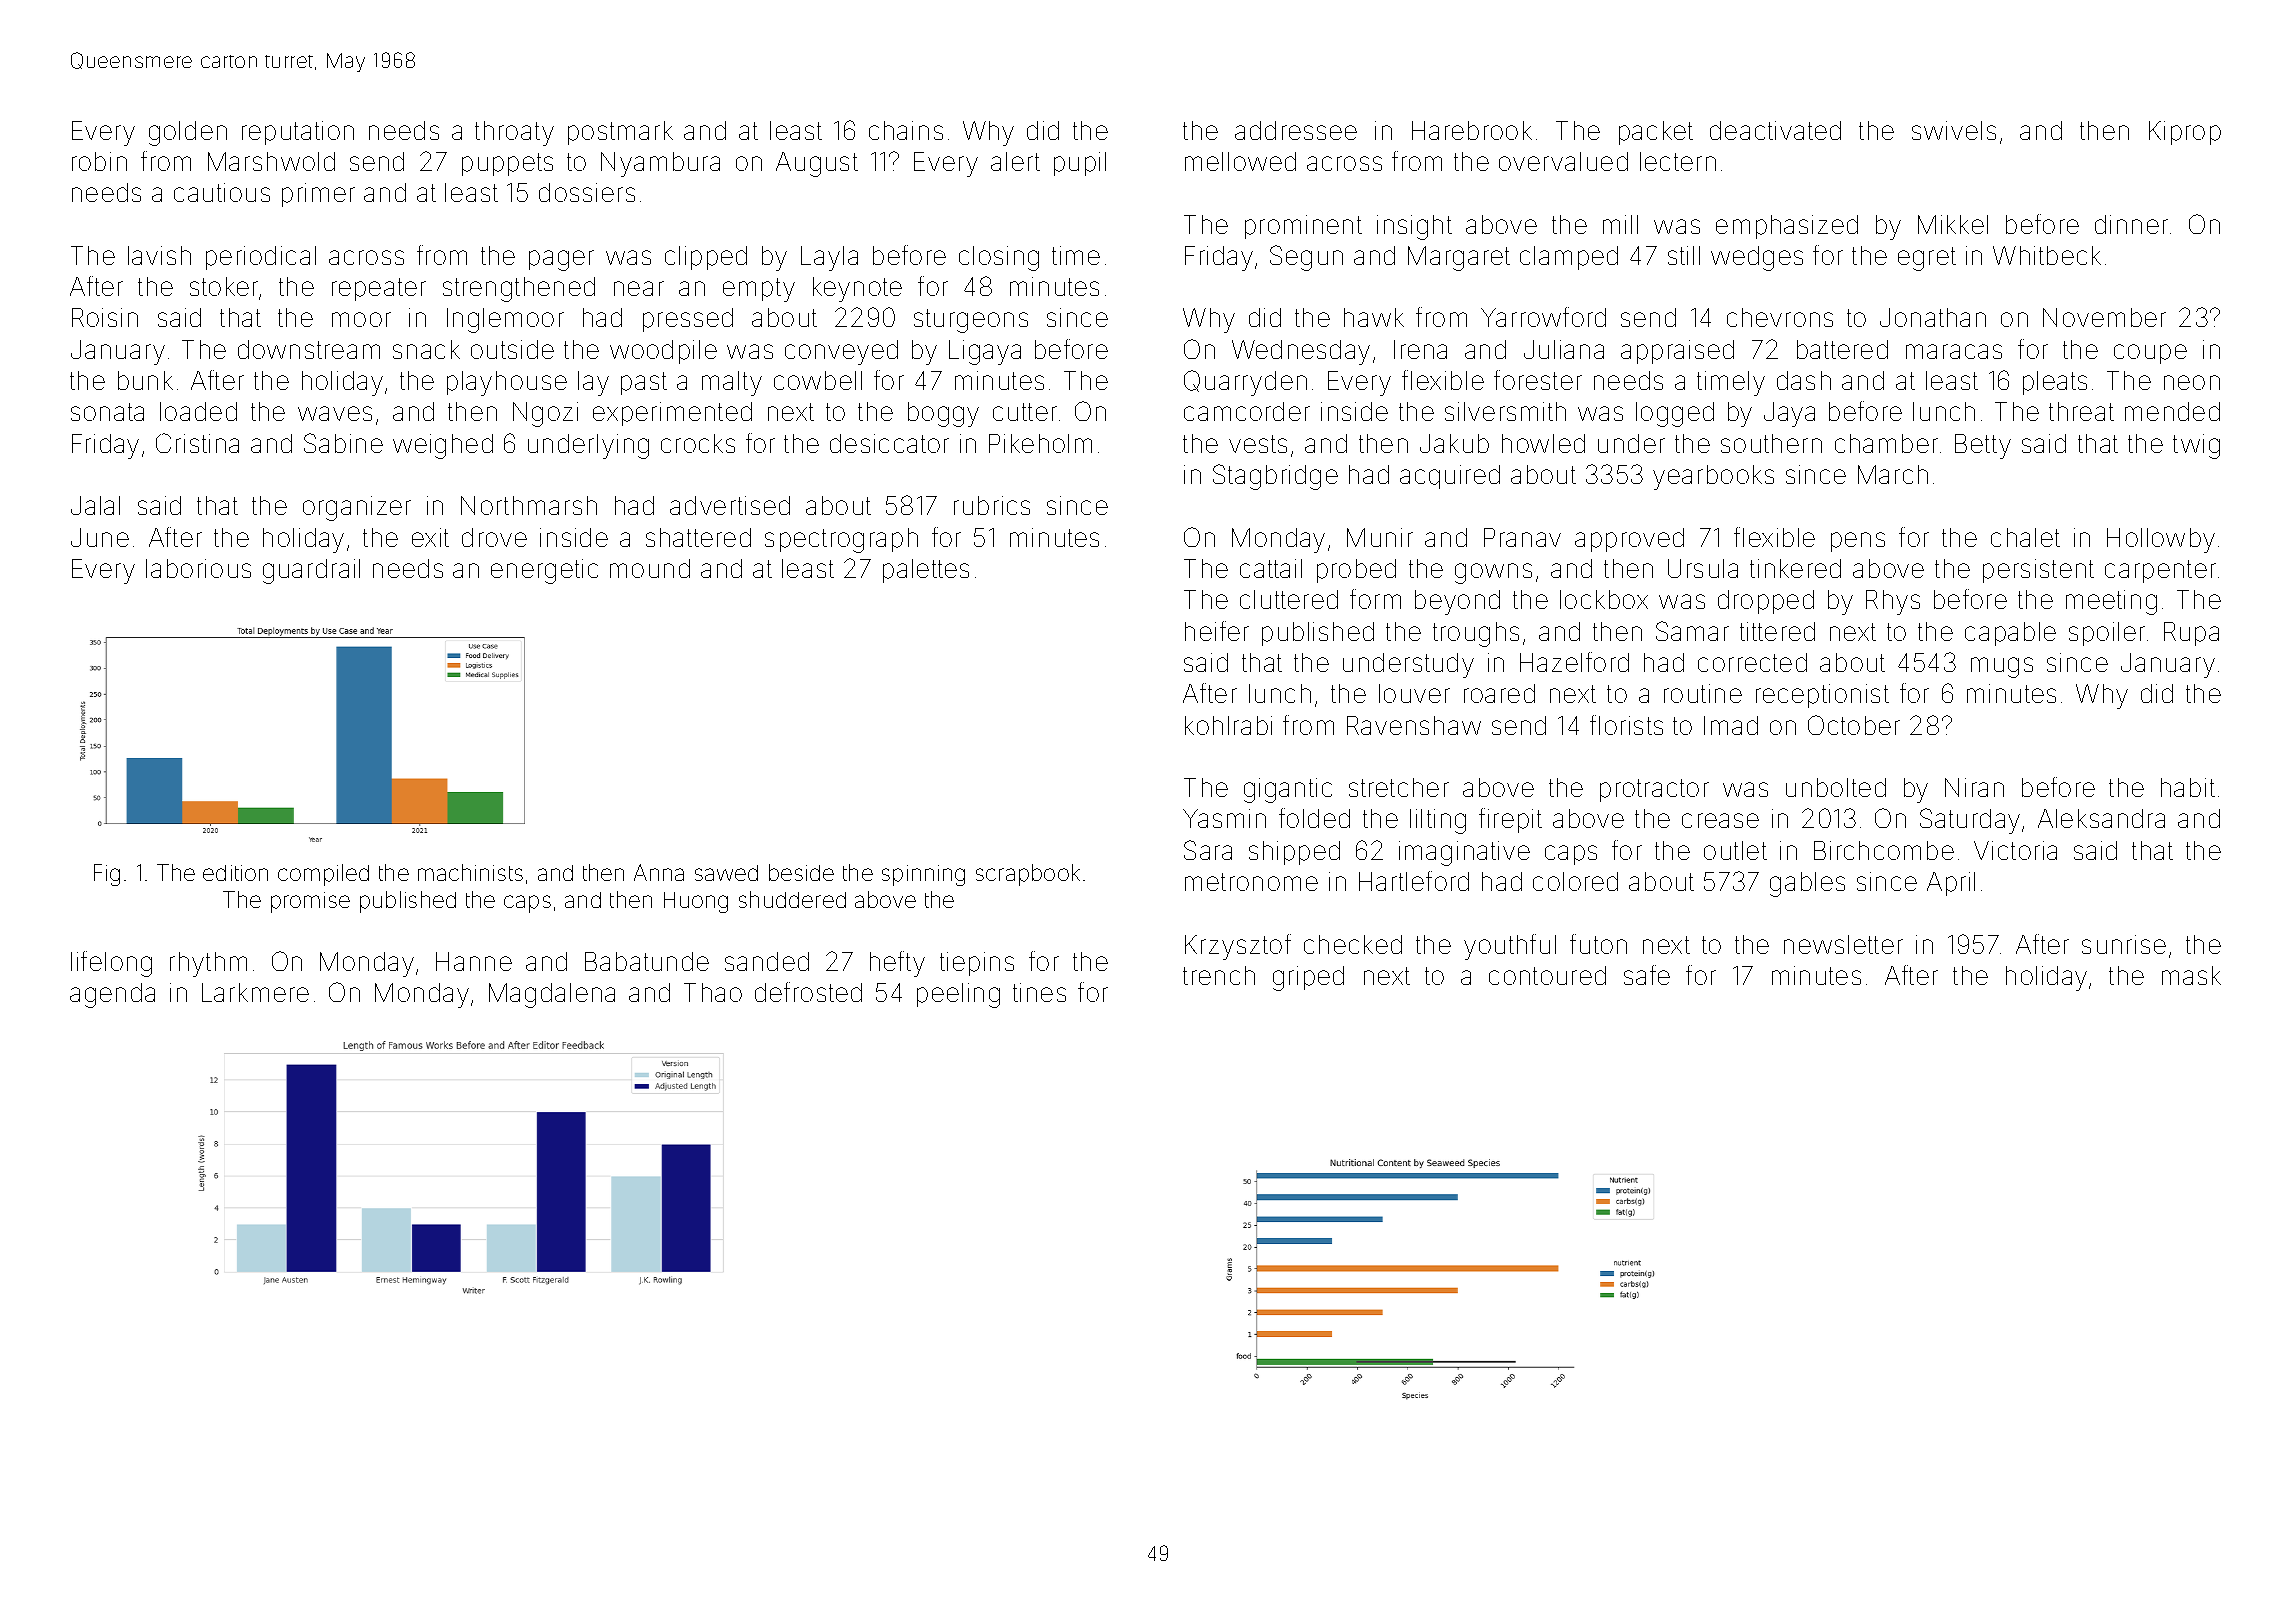  Describe the element at coordinates (1296, 130) in the screenshot. I see `addressee` at that location.
